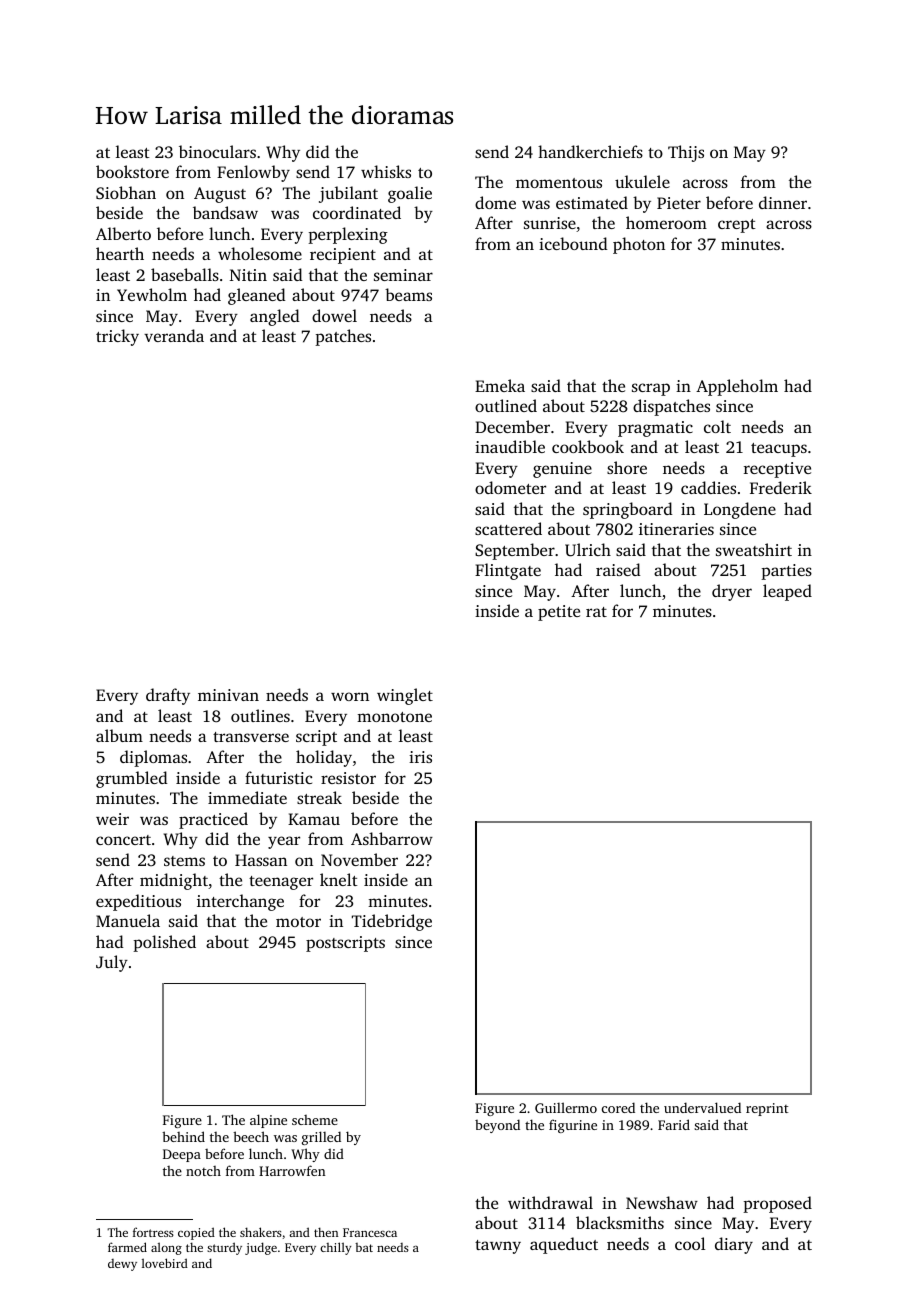  Describe the element at coordinates (392, 838) in the page. I see `Ashbarrow` at that location.
